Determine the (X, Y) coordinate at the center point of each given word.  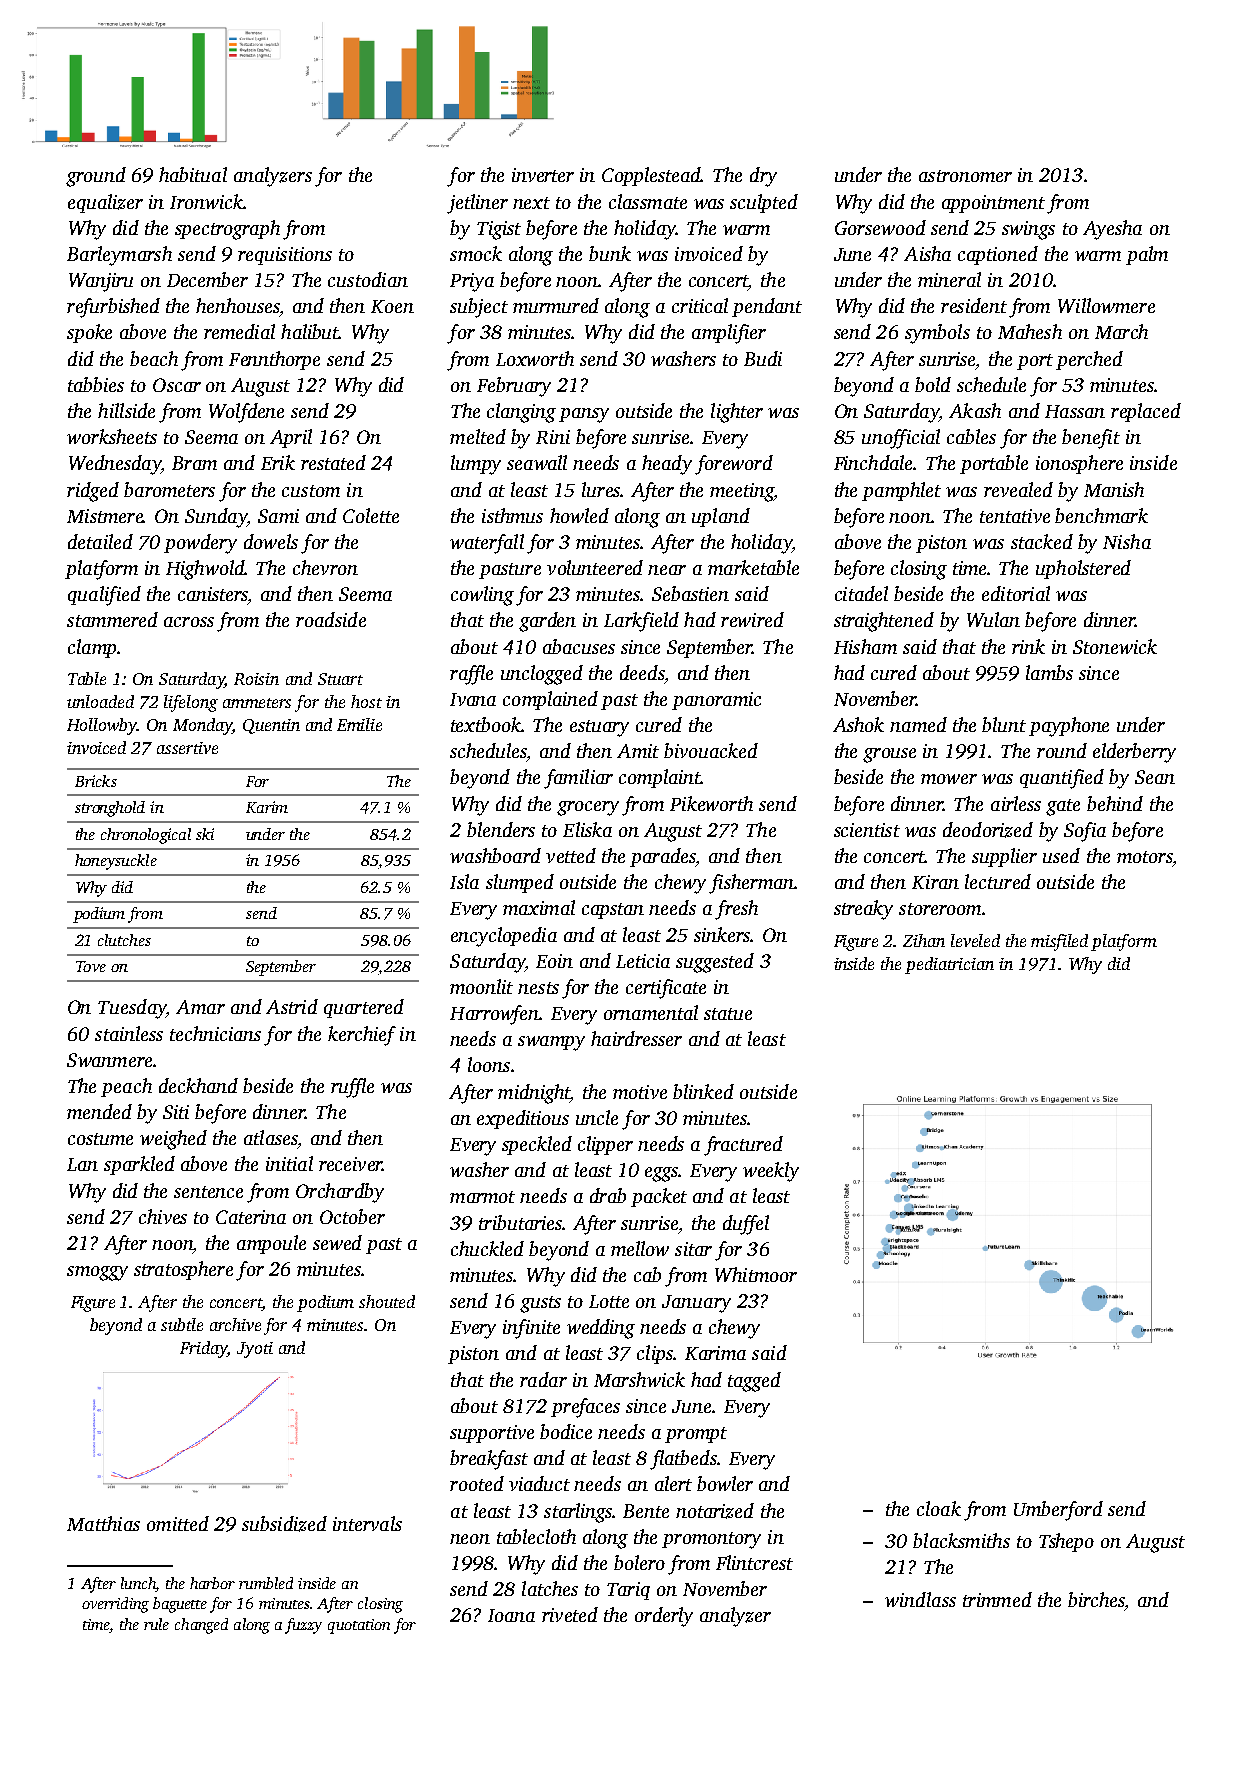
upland (721, 517)
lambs (1049, 672)
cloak (939, 1508)
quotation (359, 1626)
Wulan (993, 619)
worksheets (112, 436)
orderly (664, 1617)
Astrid (292, 1006)
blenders (501, 829)
